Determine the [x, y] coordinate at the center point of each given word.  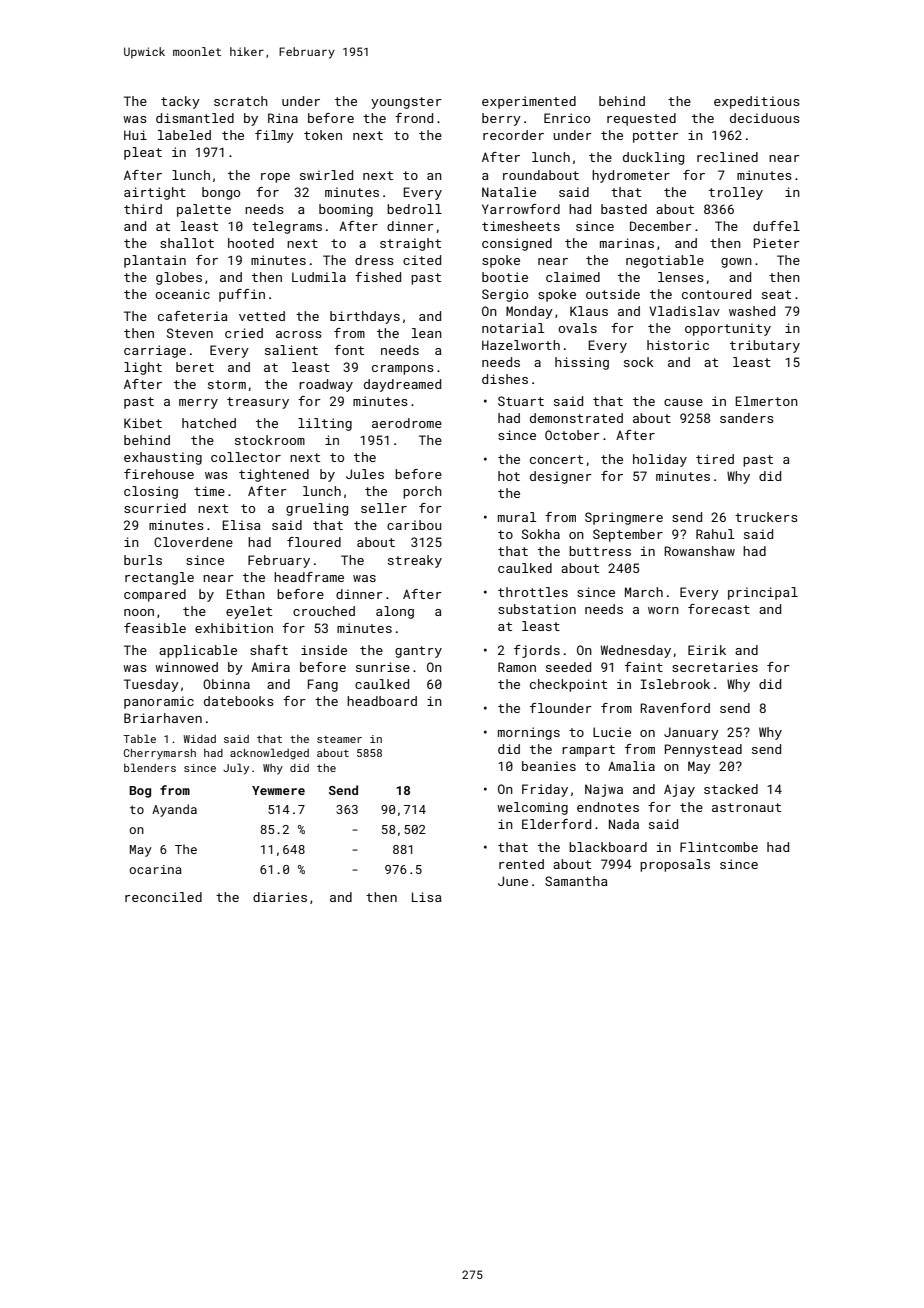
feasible [155, 628]
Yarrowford [521, 209]
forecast [719, 609]
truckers [766, 517]
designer [561, 477]
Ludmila [319, 277]
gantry [418, 652]
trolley [736, 193]
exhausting [163, 458]
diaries [280, 897]
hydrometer [631, 176]
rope [275, 178]
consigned [517, 244]
